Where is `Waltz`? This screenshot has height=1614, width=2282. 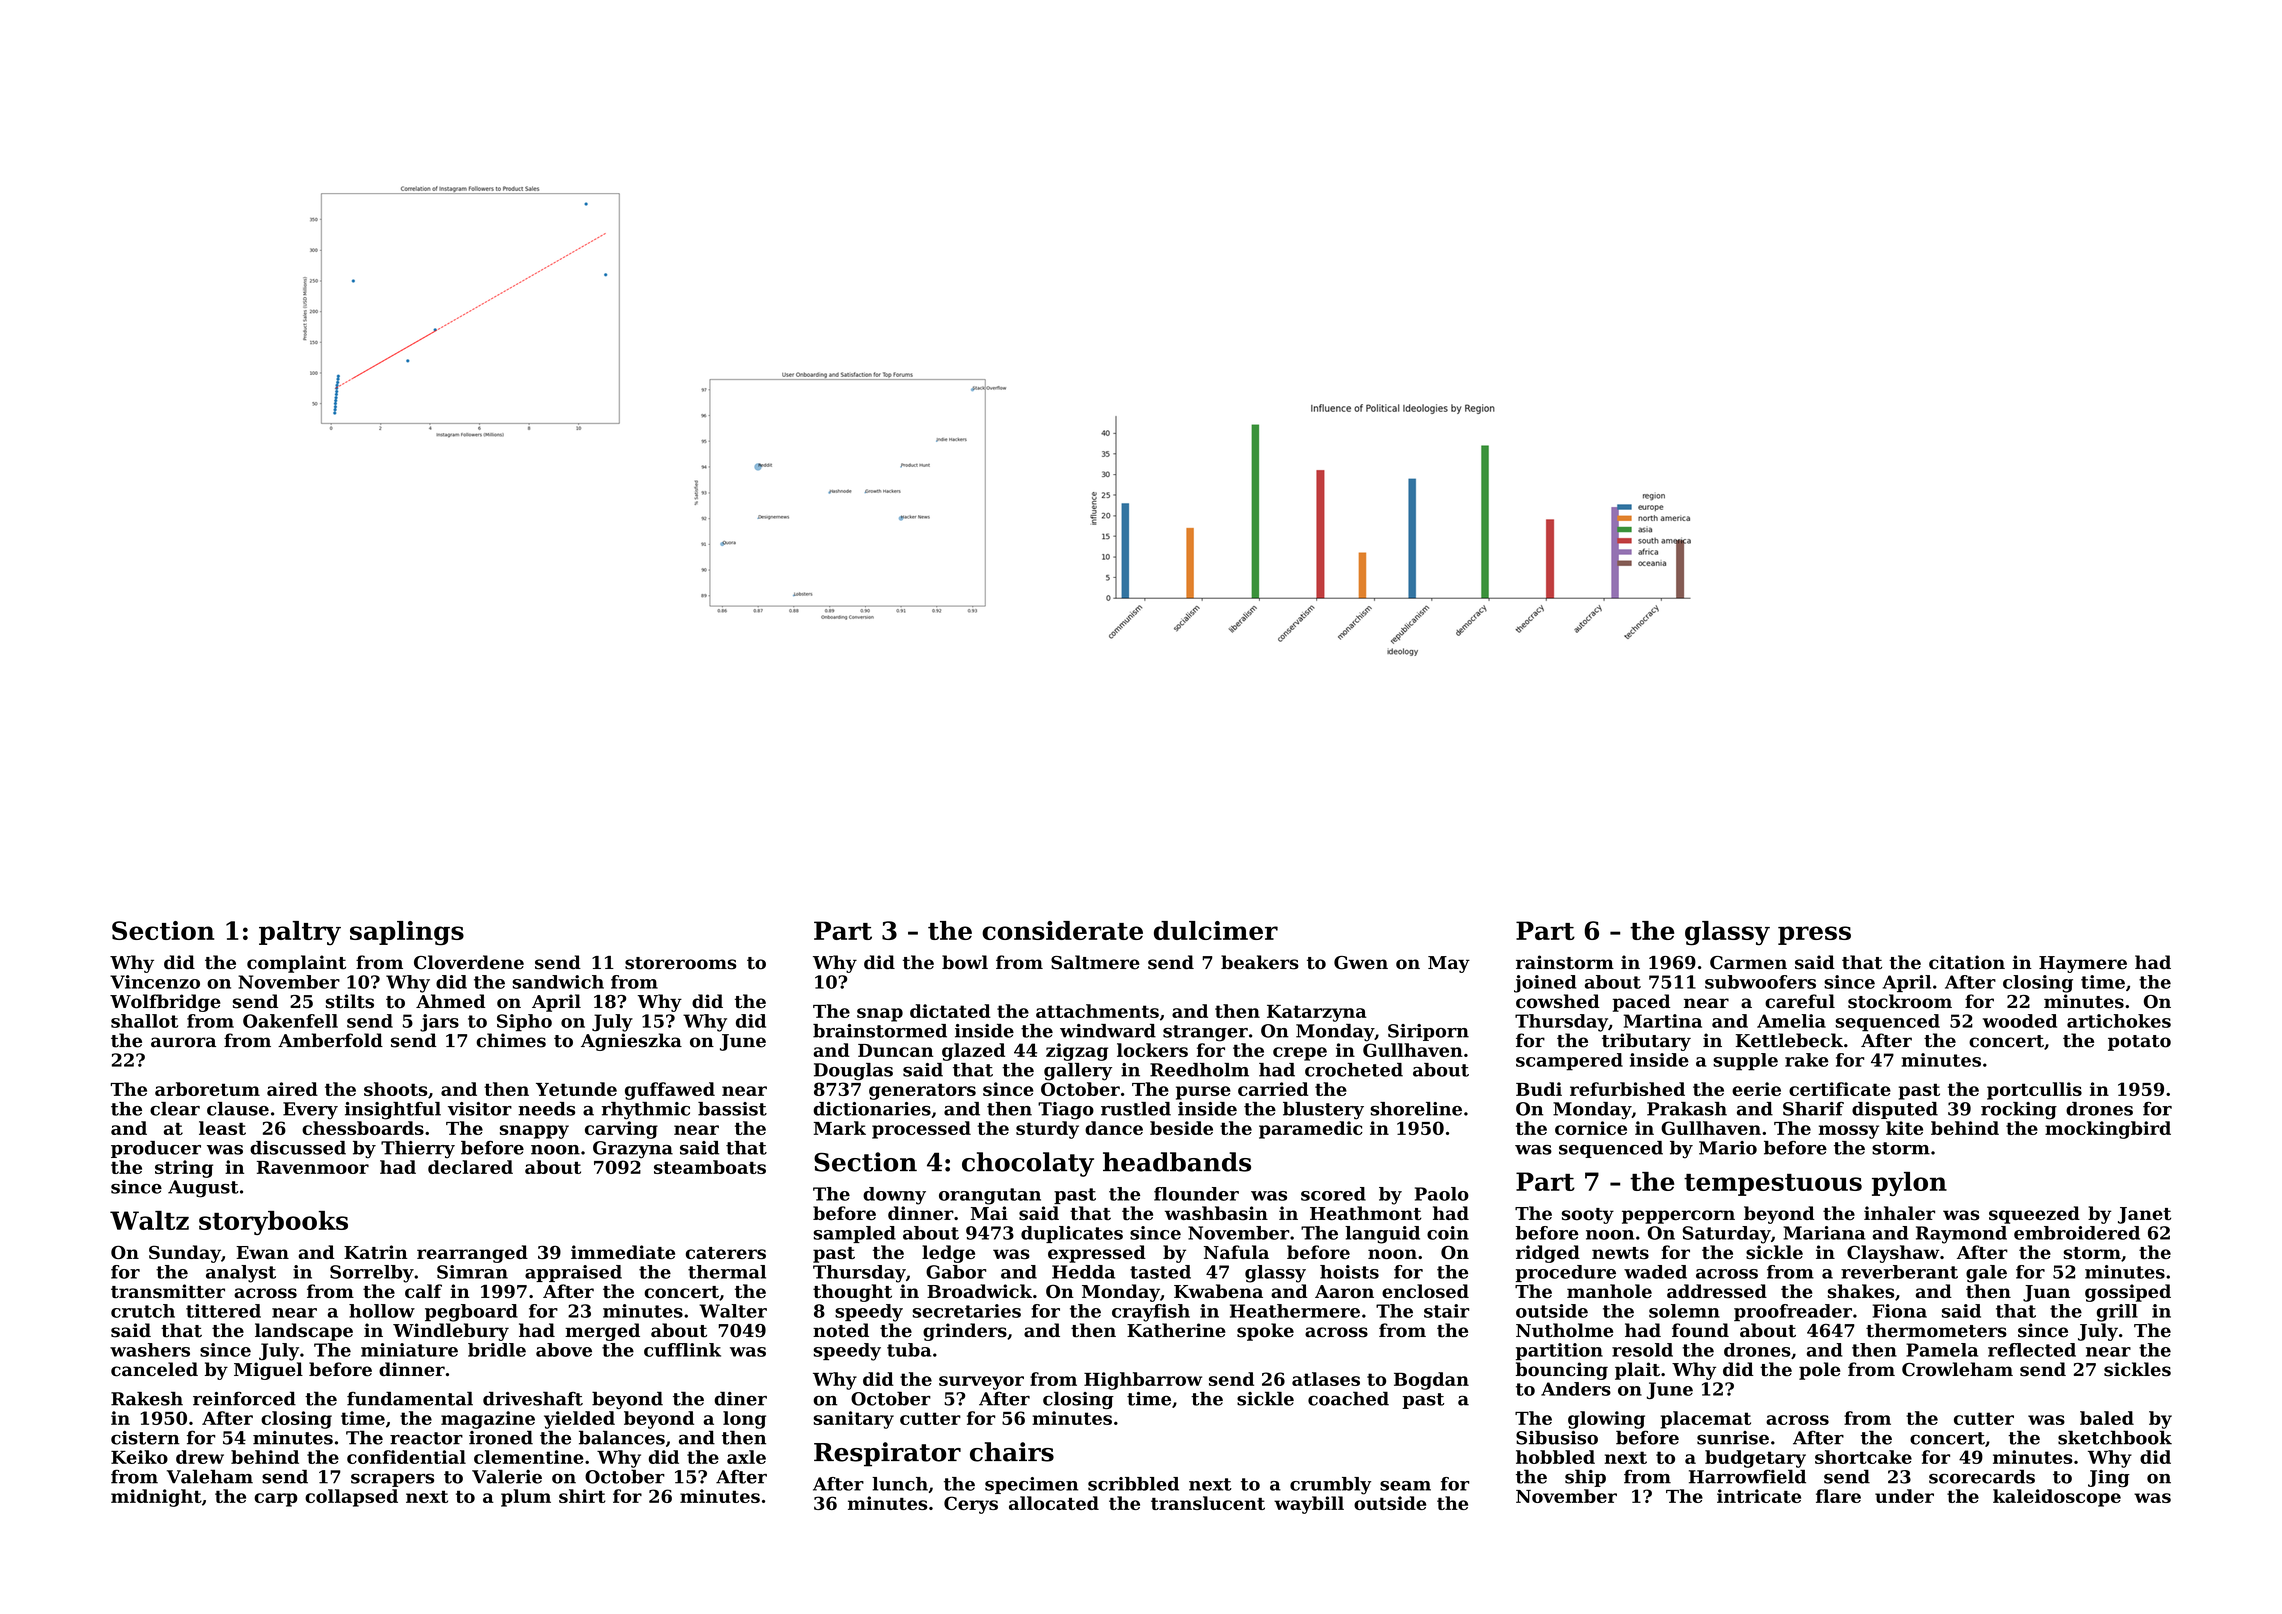
Waltz is located at coordinates (149, 1220).
